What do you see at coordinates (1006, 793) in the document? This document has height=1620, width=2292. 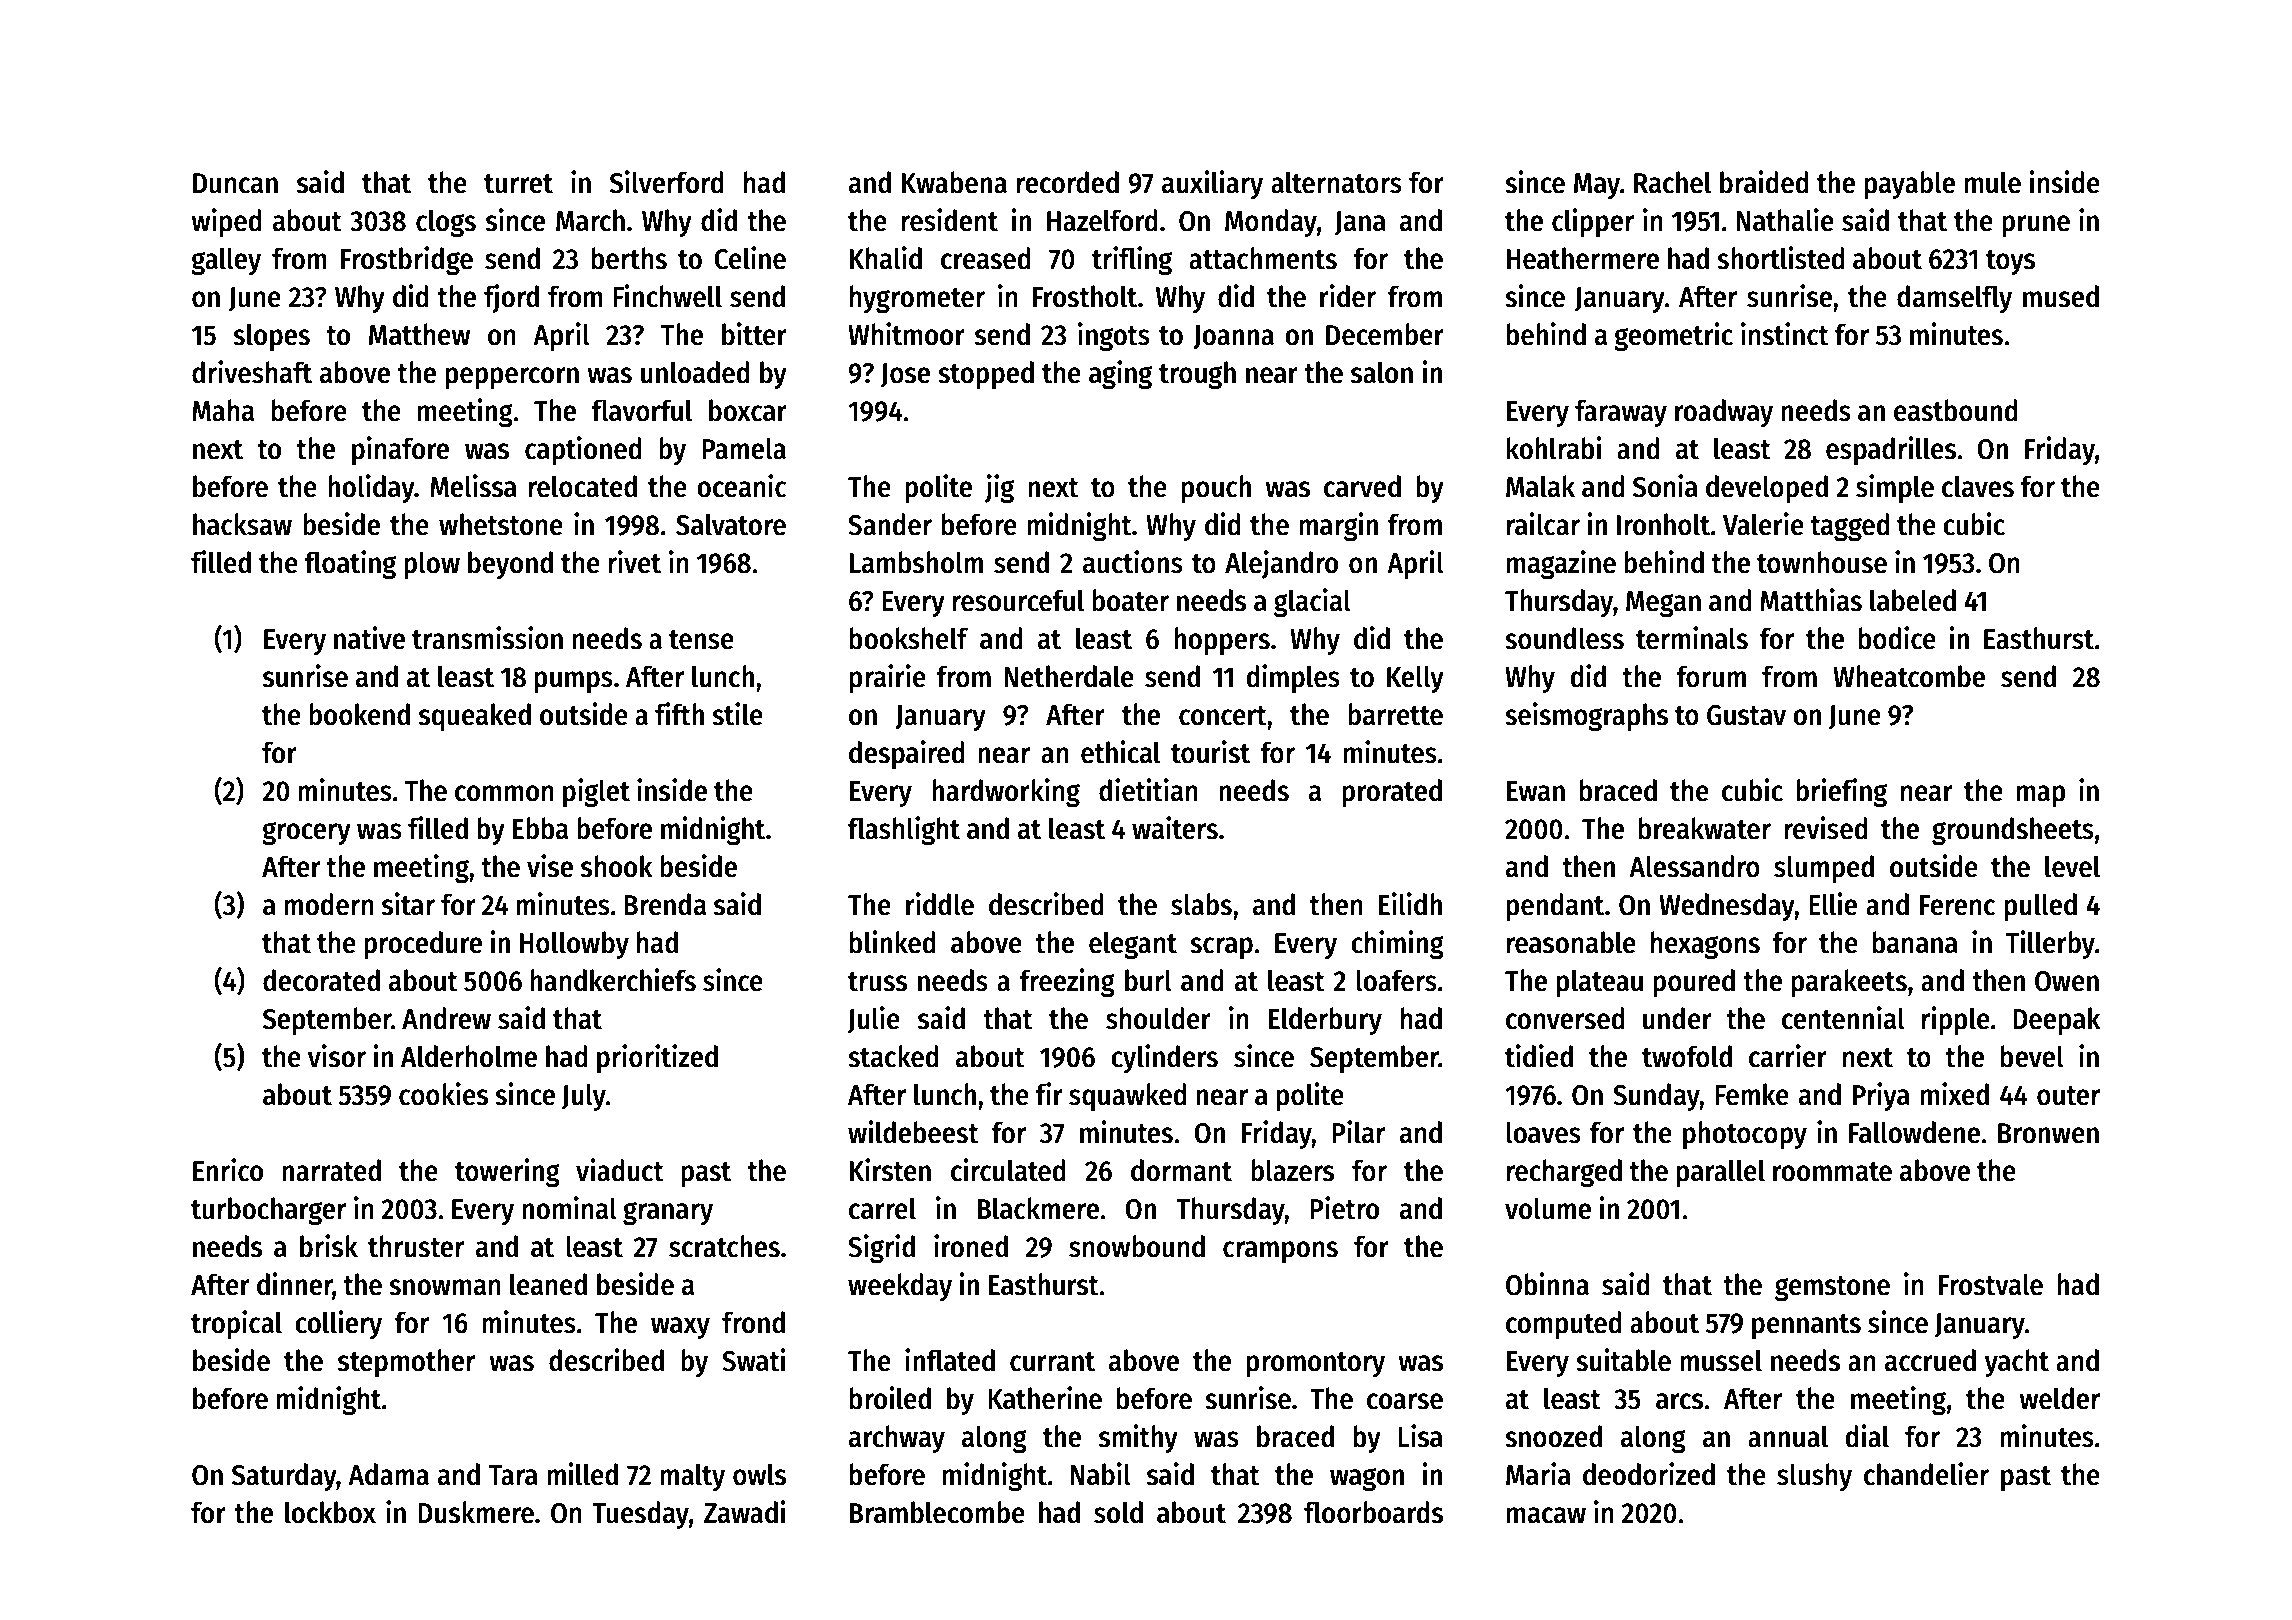 I see `hardworking` at bounding box center [1006, 793].
